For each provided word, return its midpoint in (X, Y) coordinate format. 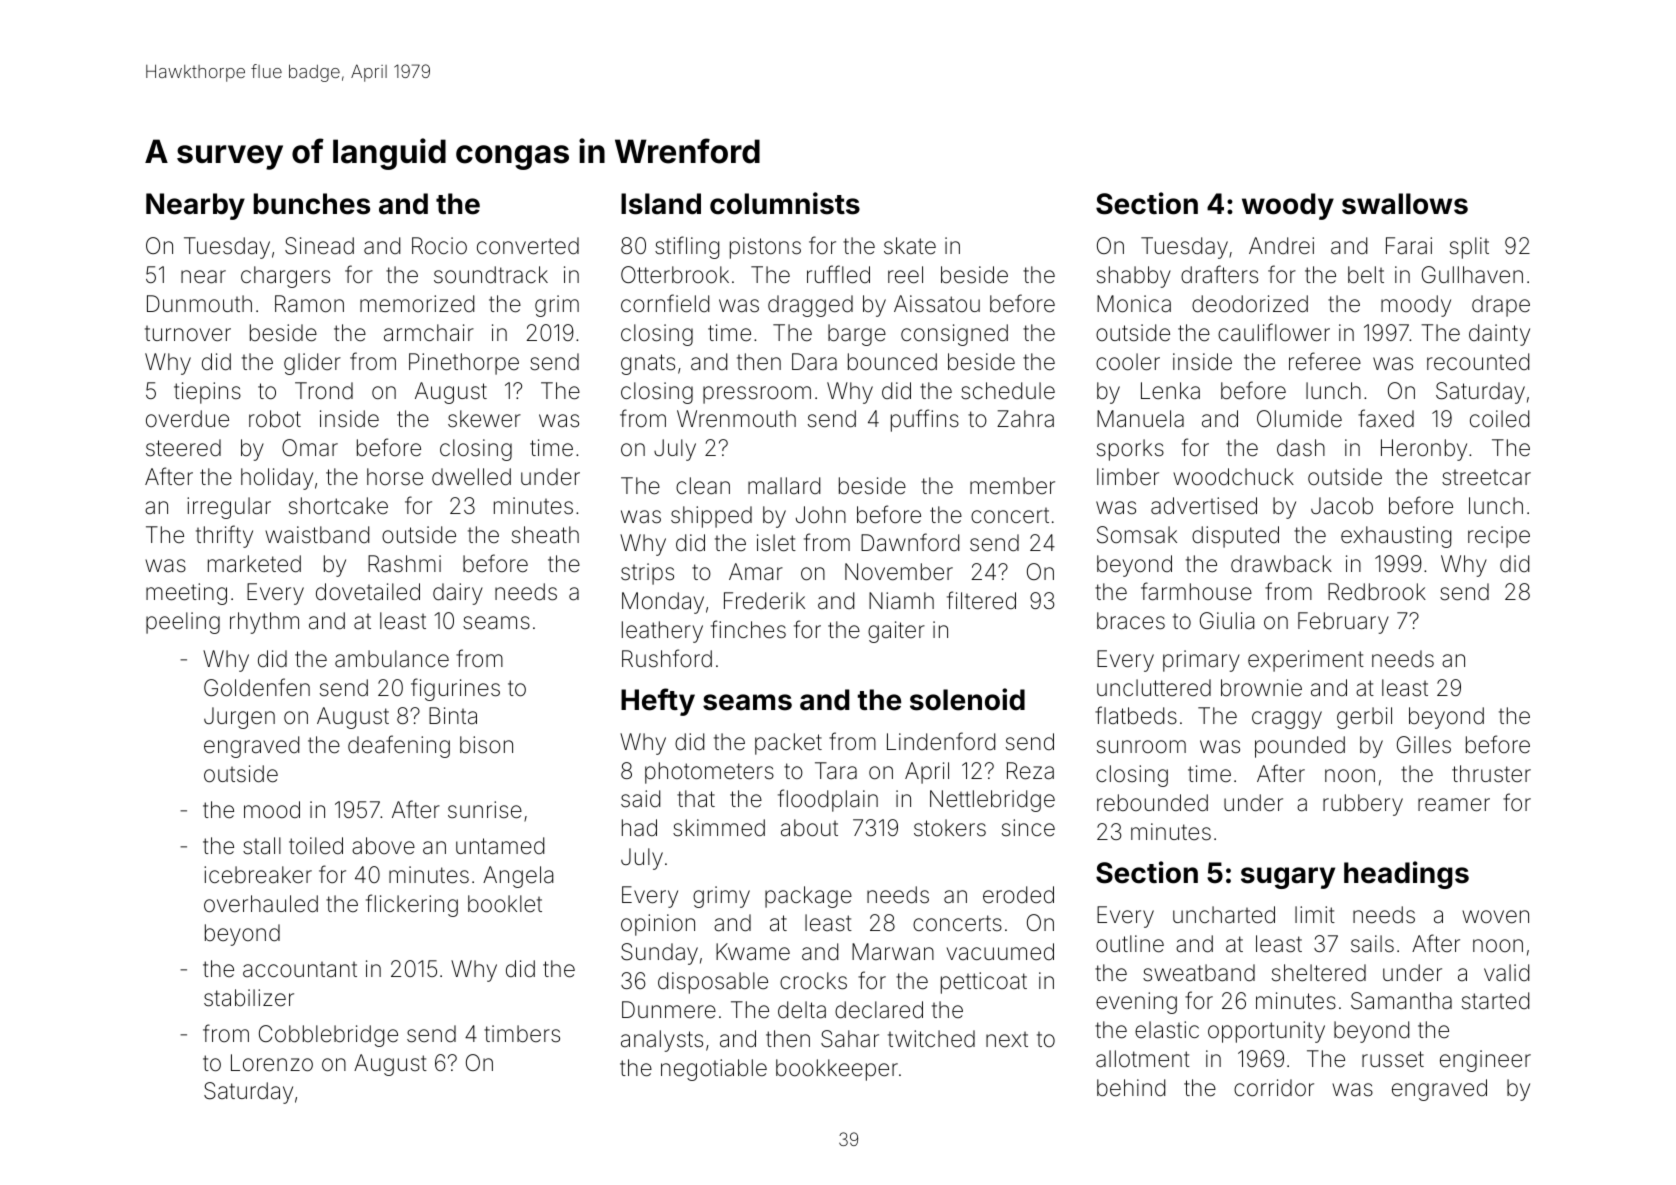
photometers (709, 773)
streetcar (1486, 478)
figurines (455, 689)
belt (1366, 275)
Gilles (1424, 745)
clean (703, 486)
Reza (1030, 771)
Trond (324, 391)
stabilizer (249, 998)
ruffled (838, 274)
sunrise (485, 810)
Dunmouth (199, 303)
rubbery (1363, 805)
